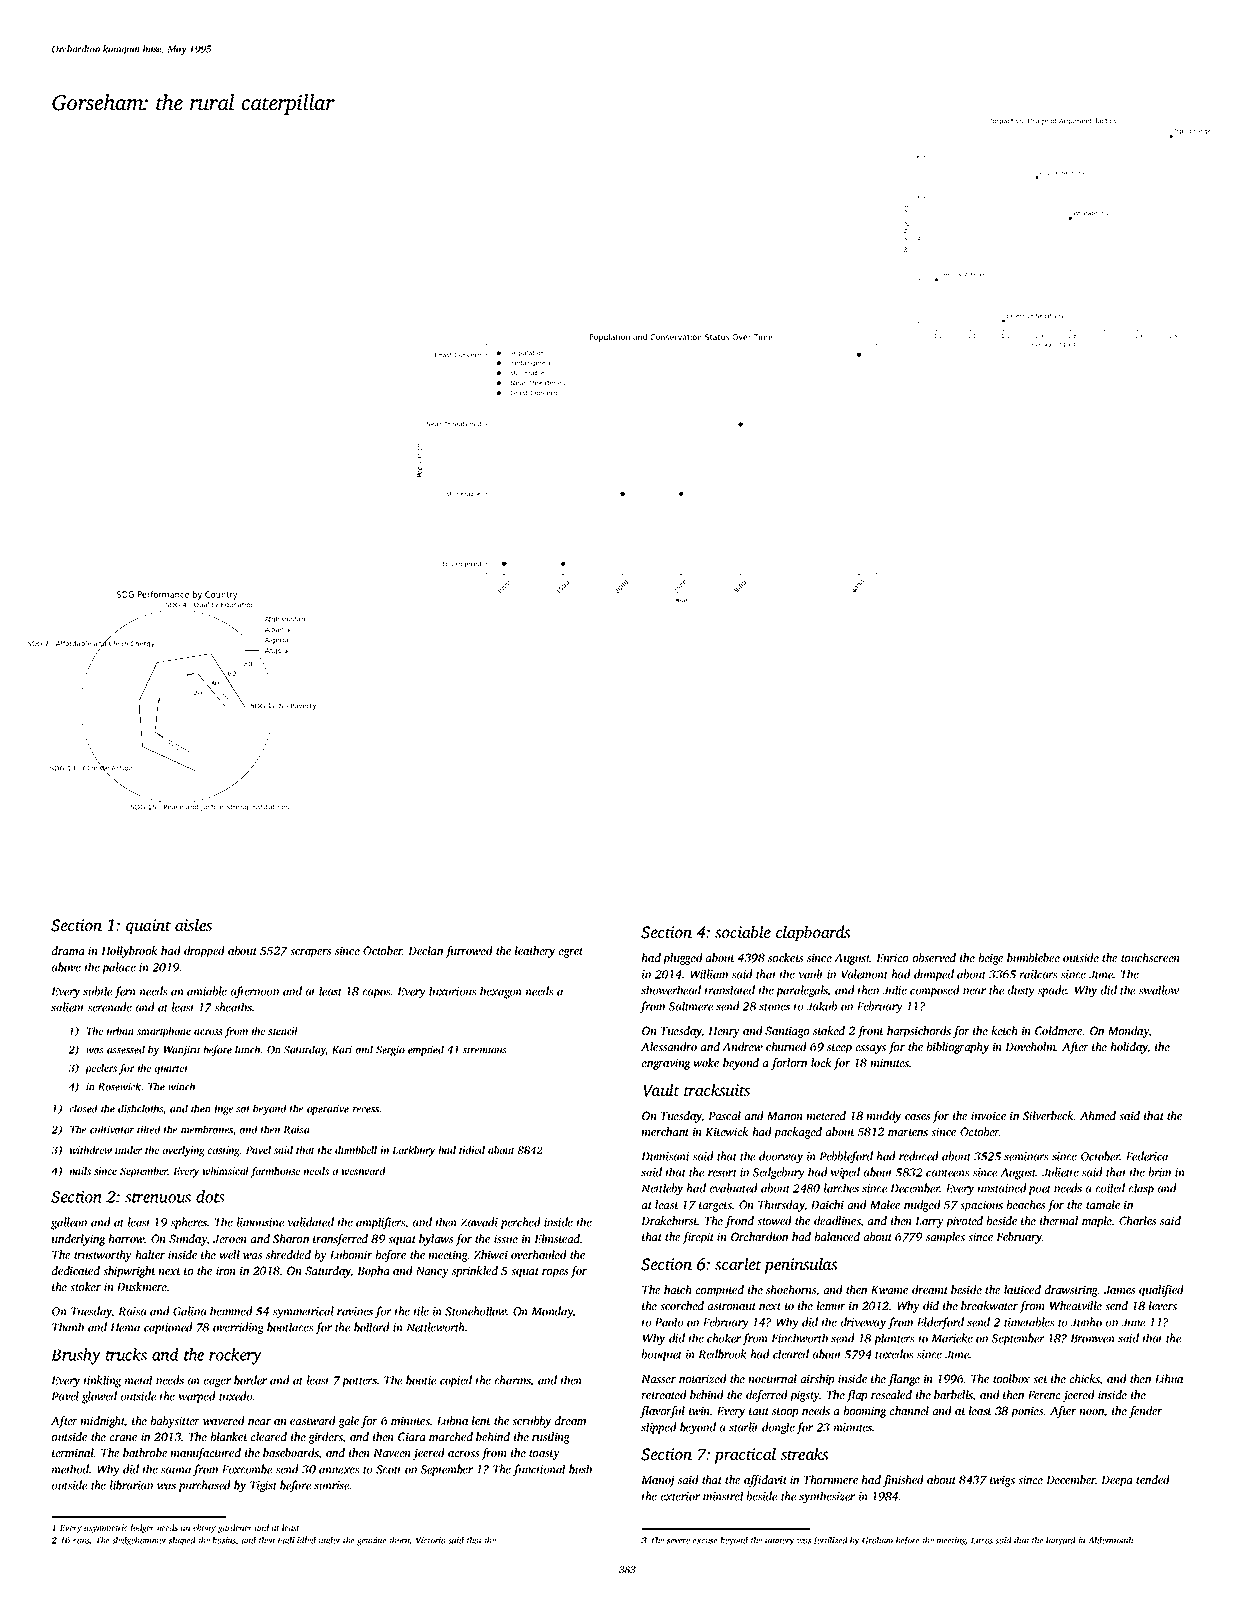  What do you see at coordinates (1129, 1048) in the screenshot?
I see `holiday` at bounding box center [1129, 1048].
